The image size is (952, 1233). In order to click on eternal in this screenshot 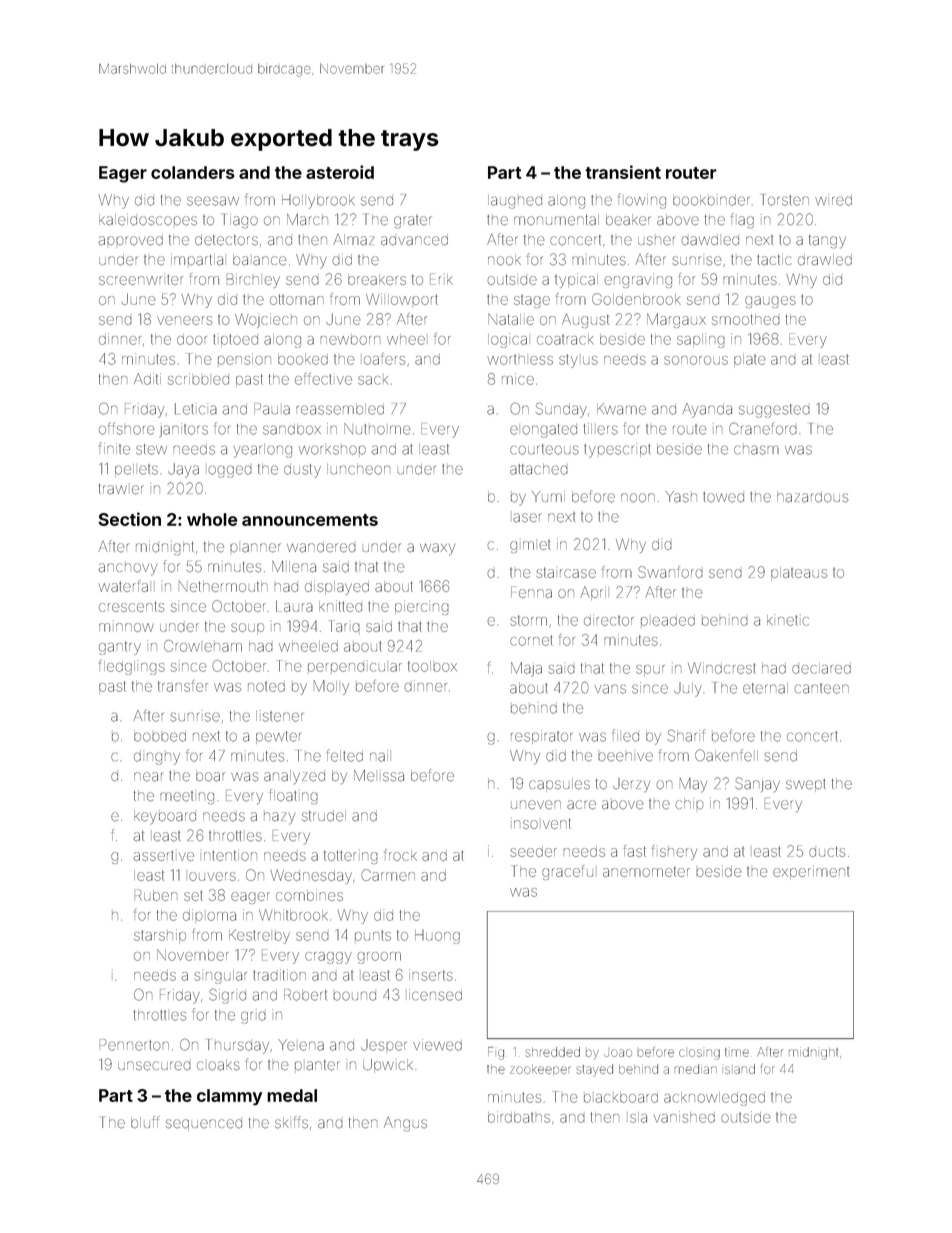, I will do `click(765, 688)`.
